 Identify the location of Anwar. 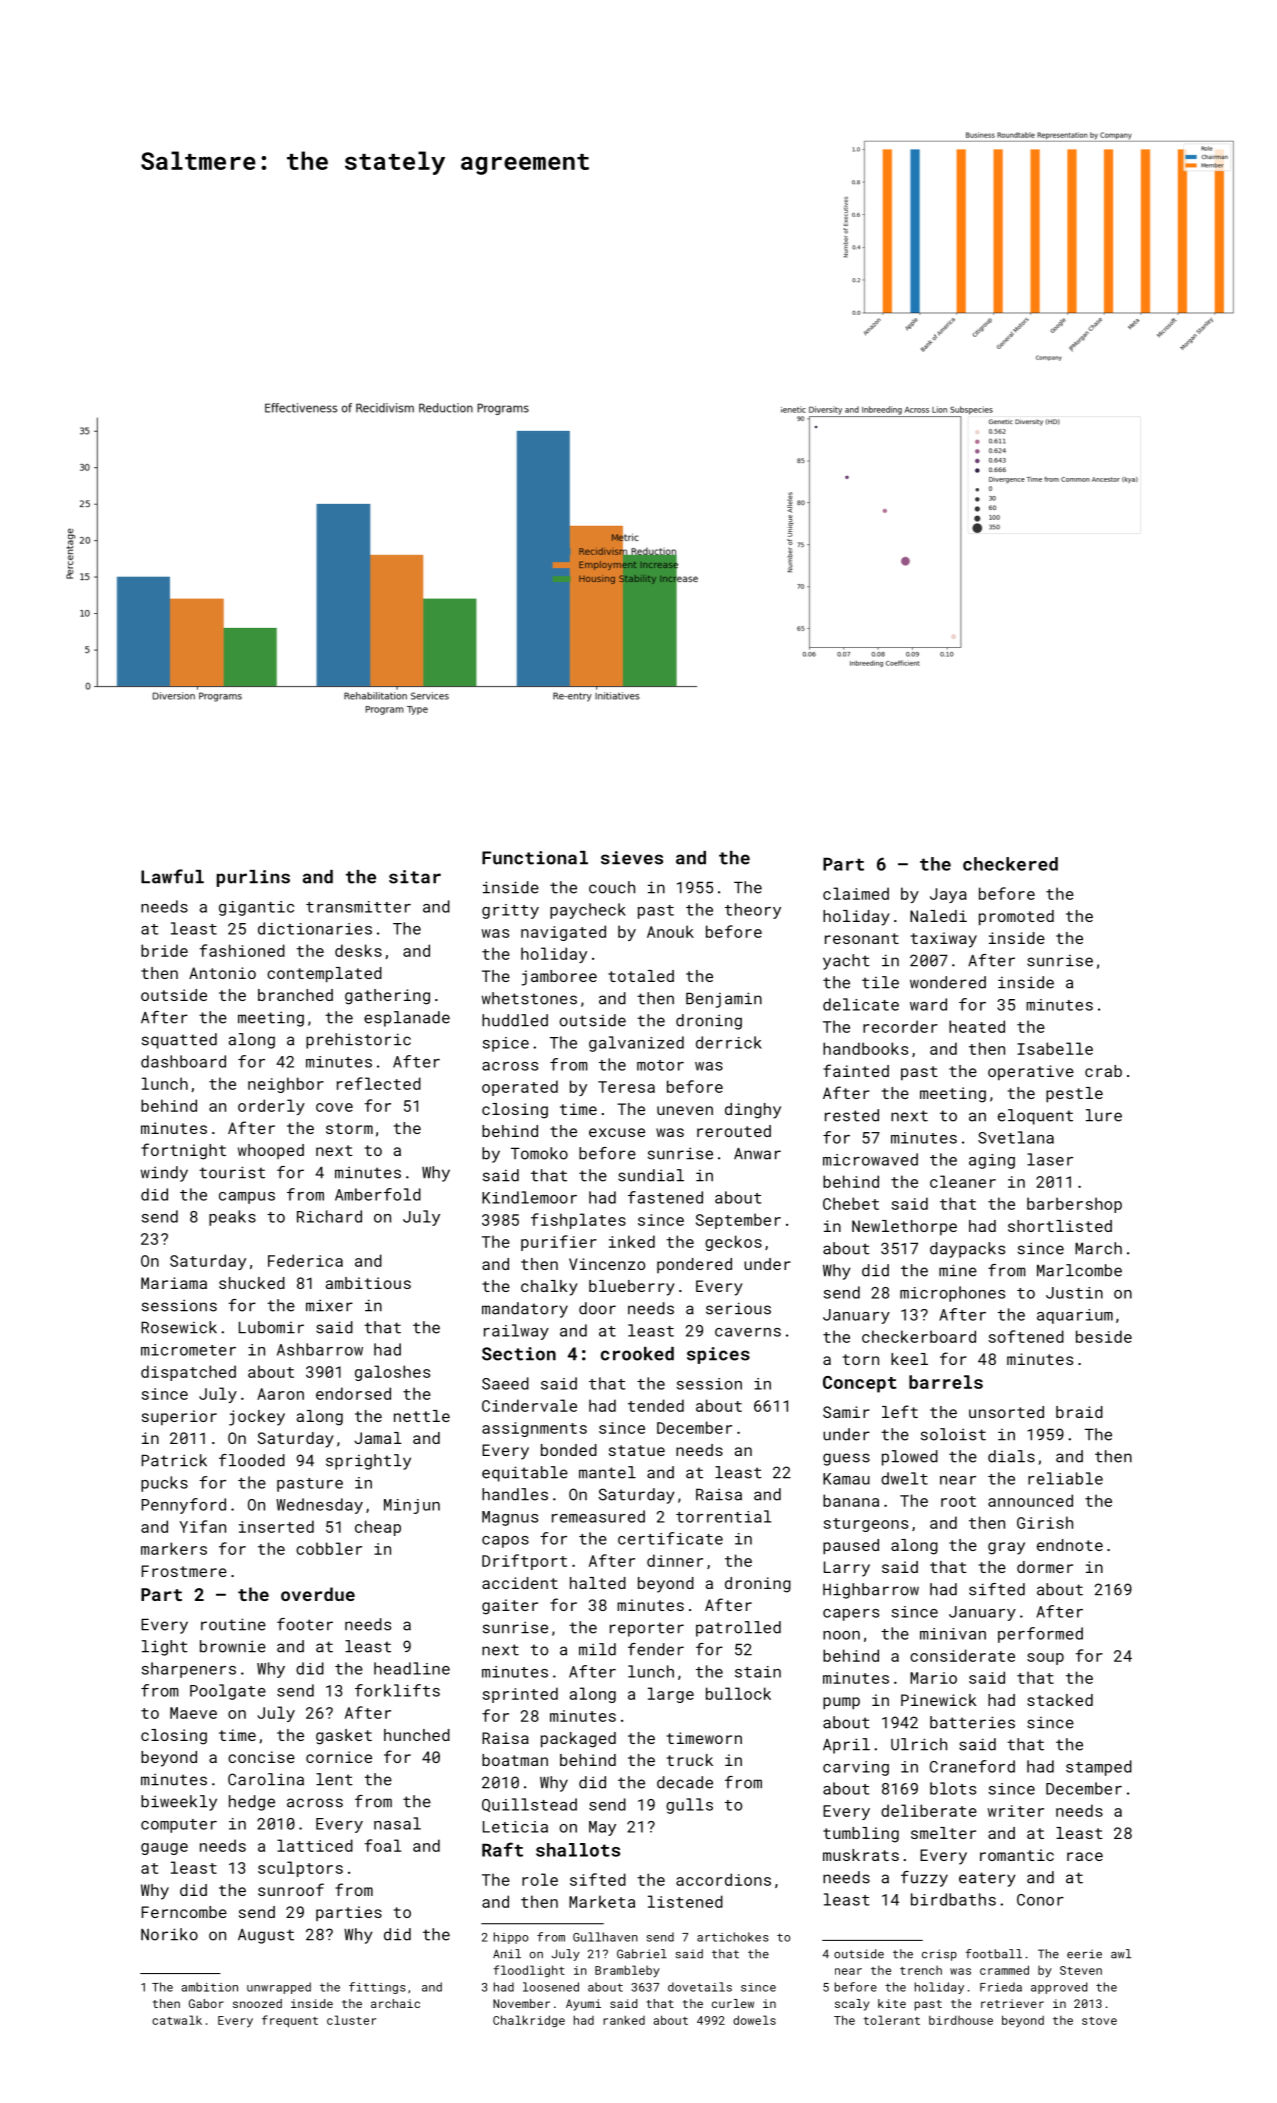
(757, 1154).
